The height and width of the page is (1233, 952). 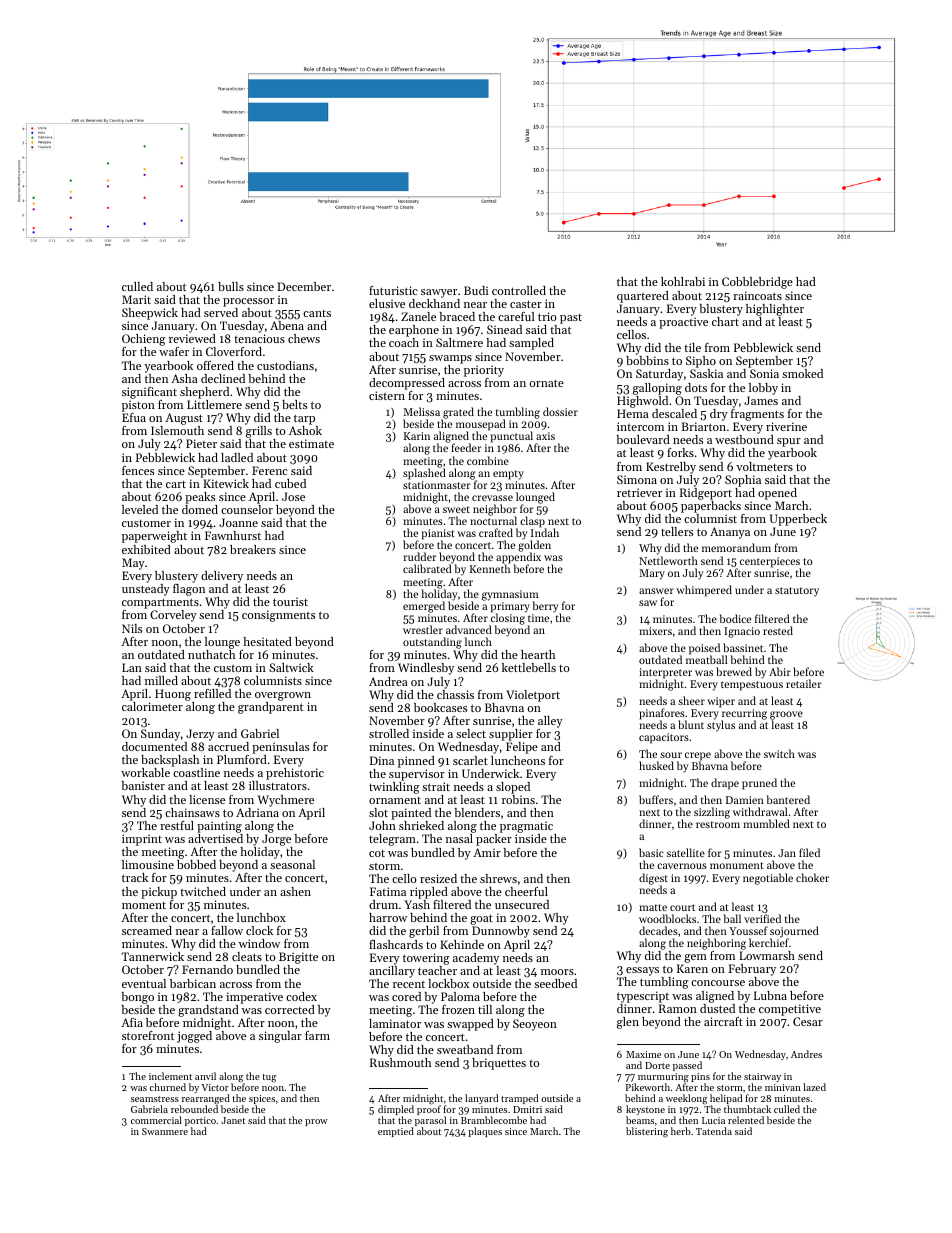 I want to click on robins, so click(x=518, y=799).
